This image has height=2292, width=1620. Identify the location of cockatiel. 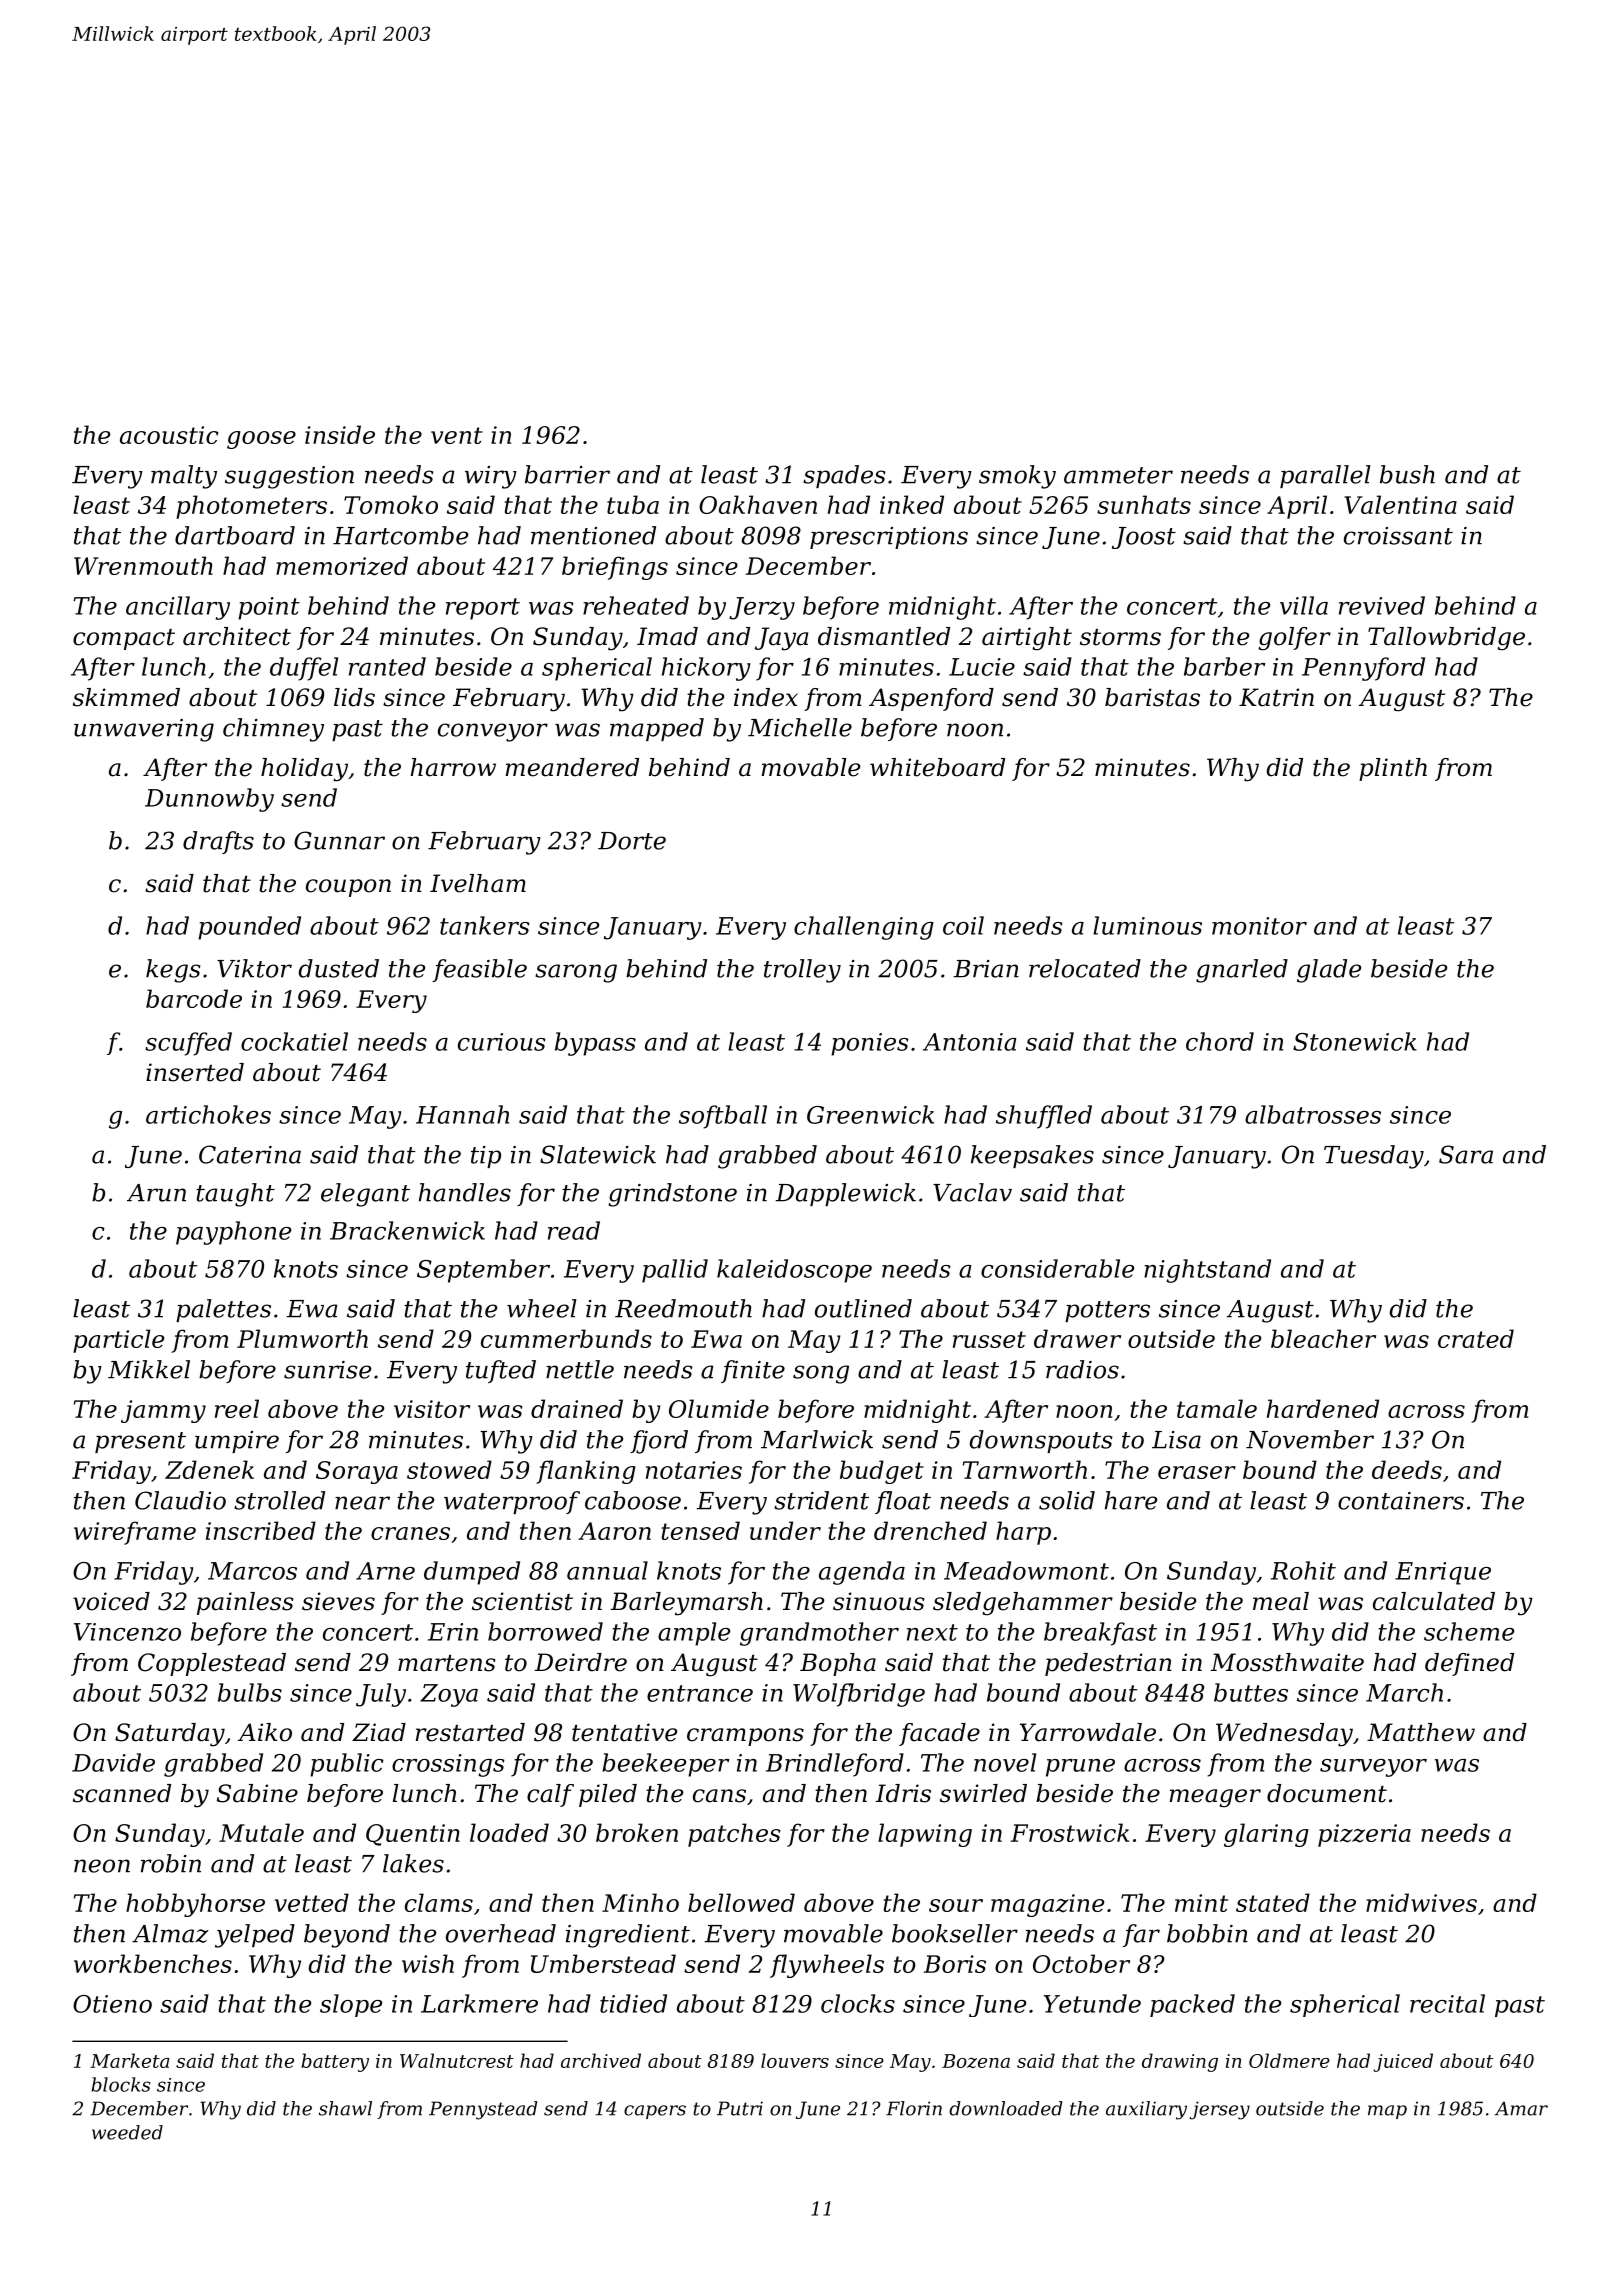
(294, 1041).
